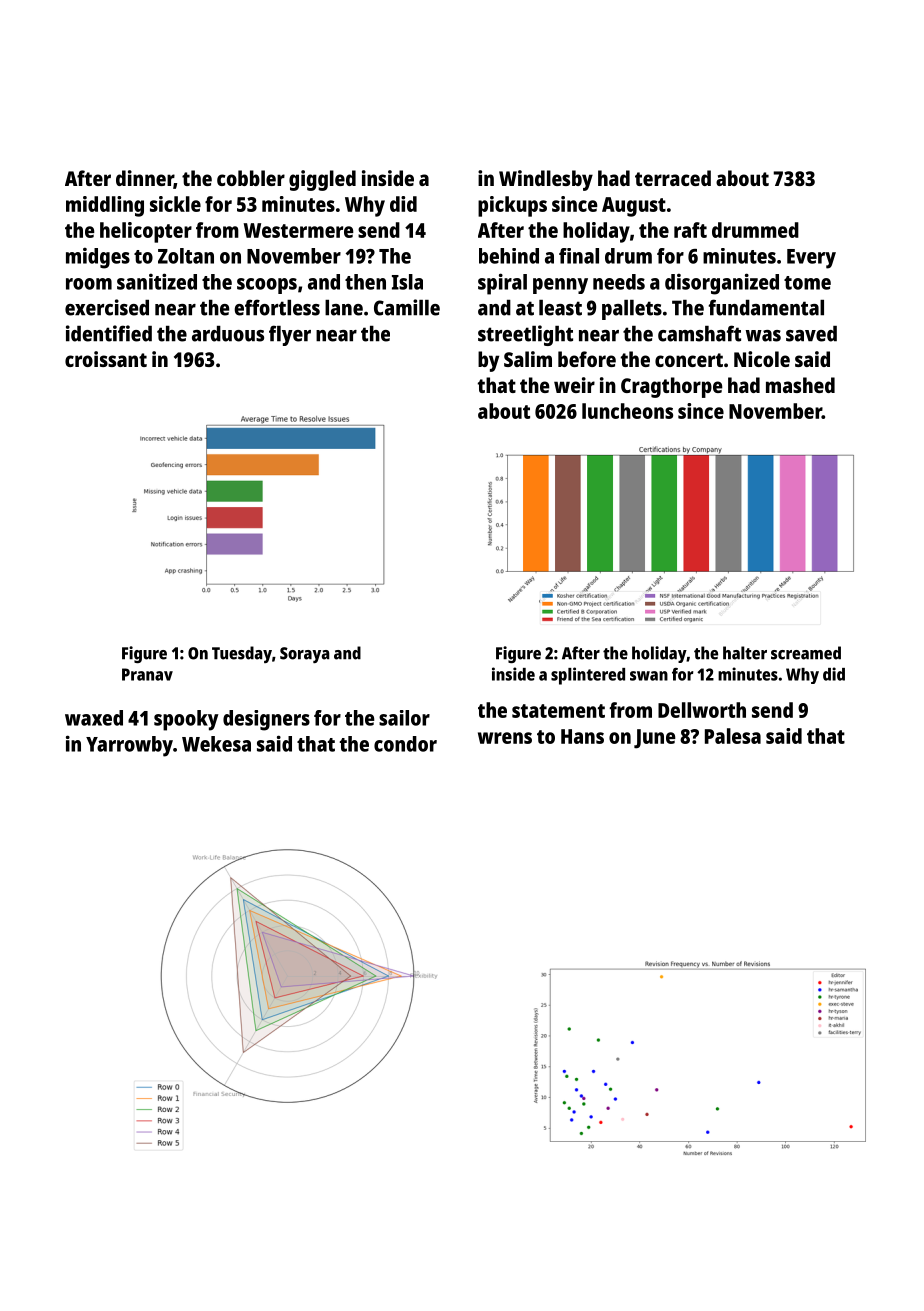  Describe the element at coordinates (807, 283) in the image. I see `tome` at that location.
